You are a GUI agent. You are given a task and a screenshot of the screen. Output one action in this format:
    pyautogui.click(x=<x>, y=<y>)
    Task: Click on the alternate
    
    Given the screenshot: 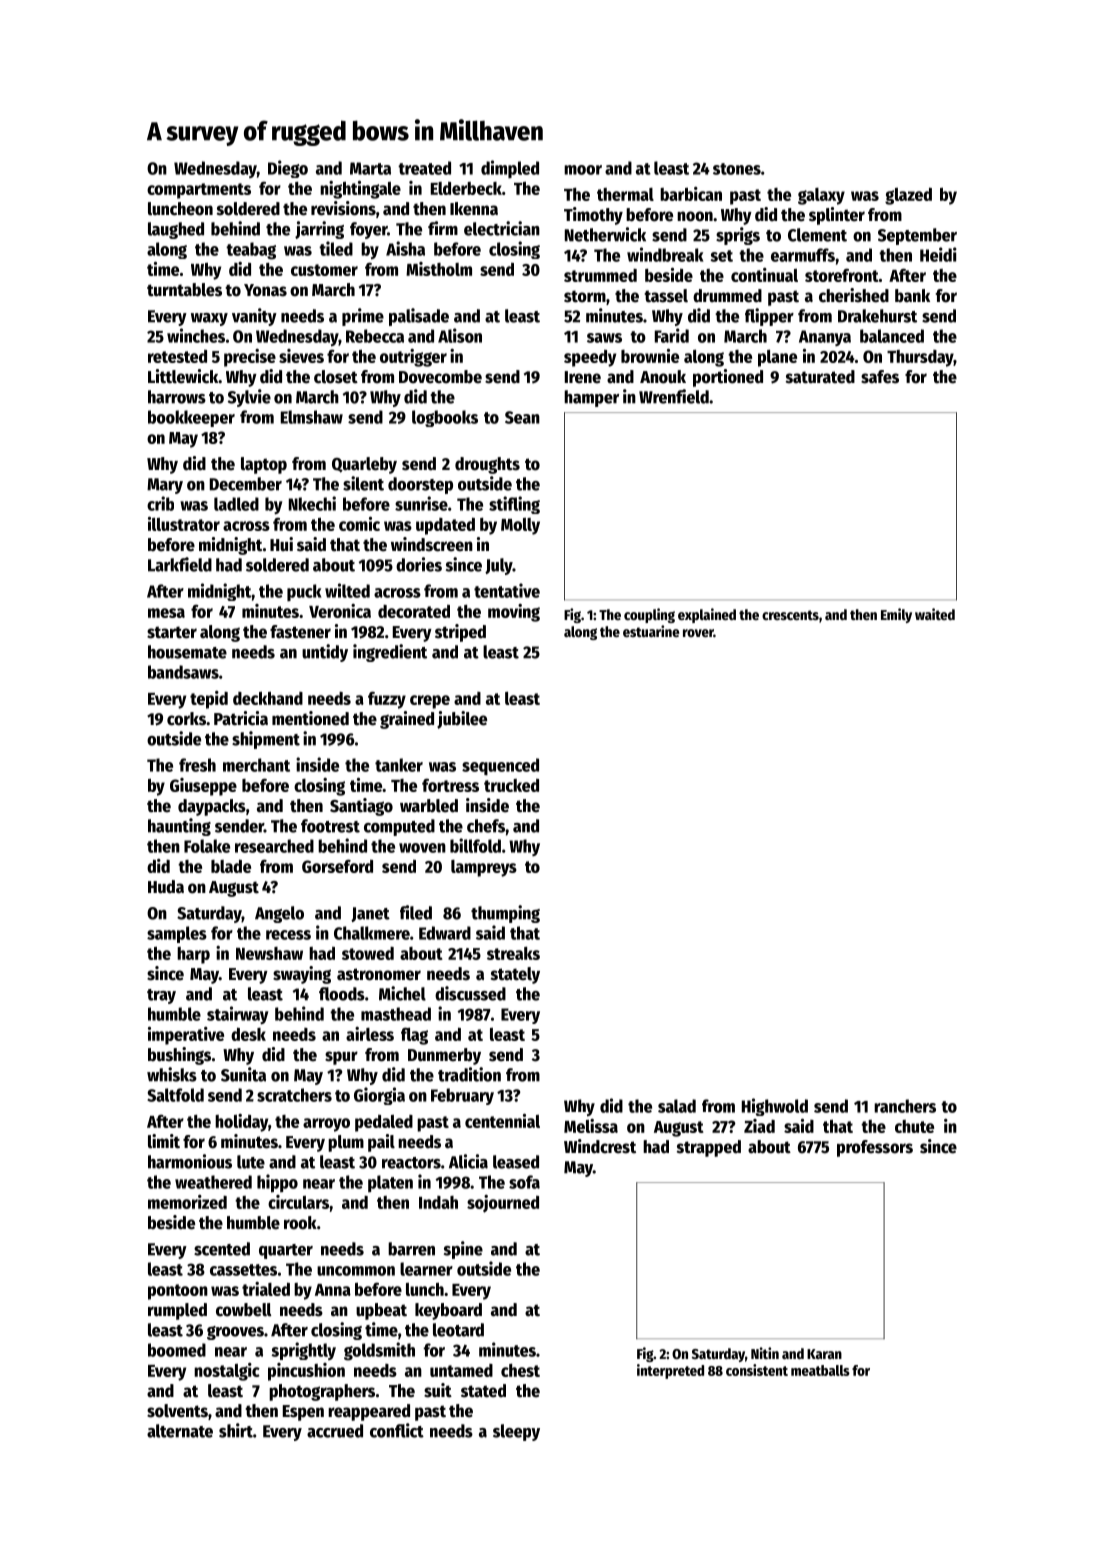 What is the action you would take?
    pyautogui.click(x=180, y=1431)
